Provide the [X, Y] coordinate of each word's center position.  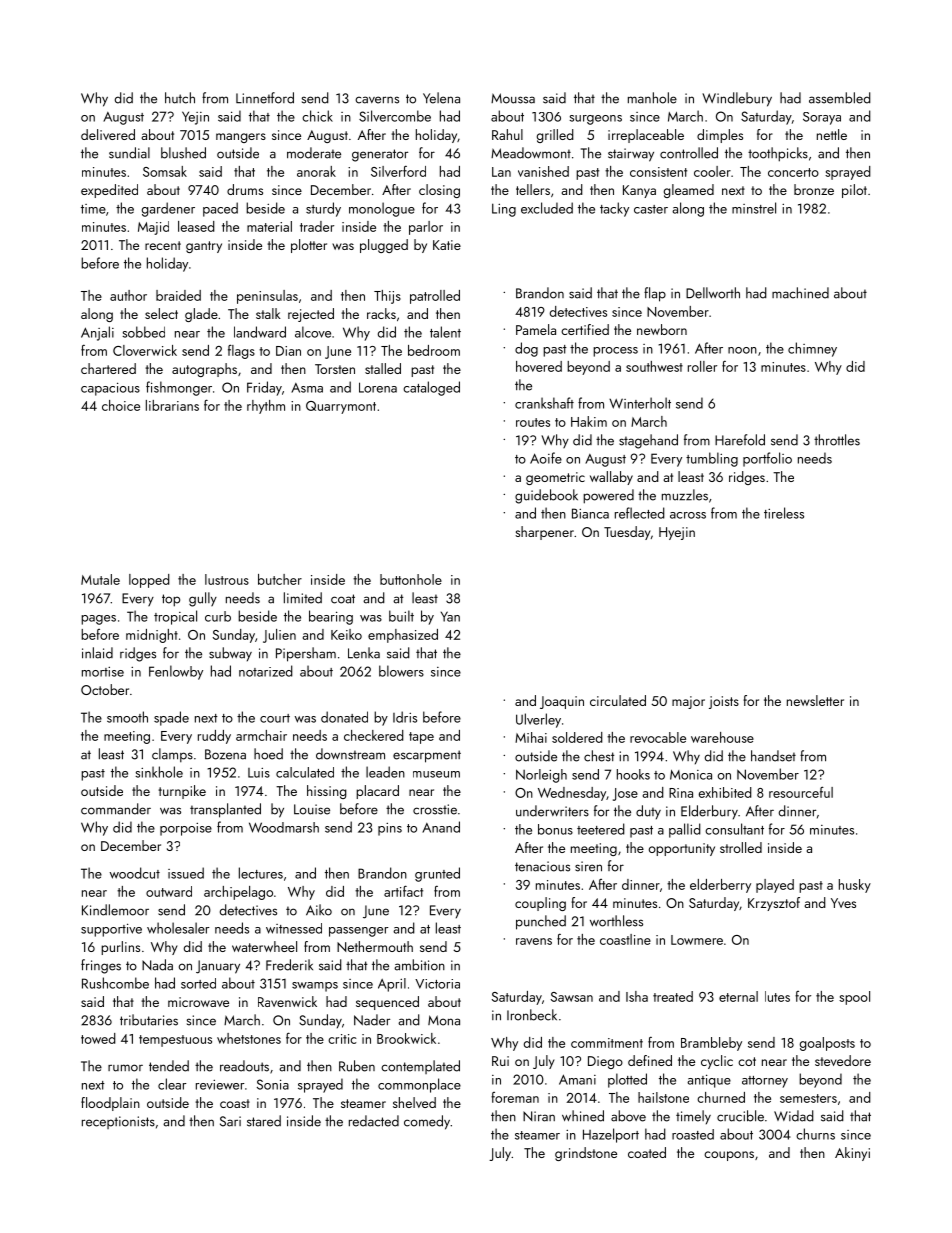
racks [381, 313]
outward [169, 891]
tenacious [542, 866]
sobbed [143, 332]
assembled [840, 98]
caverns [377, 100]
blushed [183, 153]
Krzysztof [774, 904]
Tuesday [627, 533]
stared [264, 1121]
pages [98, 620]
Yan [450, 616]
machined [800, 293]
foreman [515, 1097]
